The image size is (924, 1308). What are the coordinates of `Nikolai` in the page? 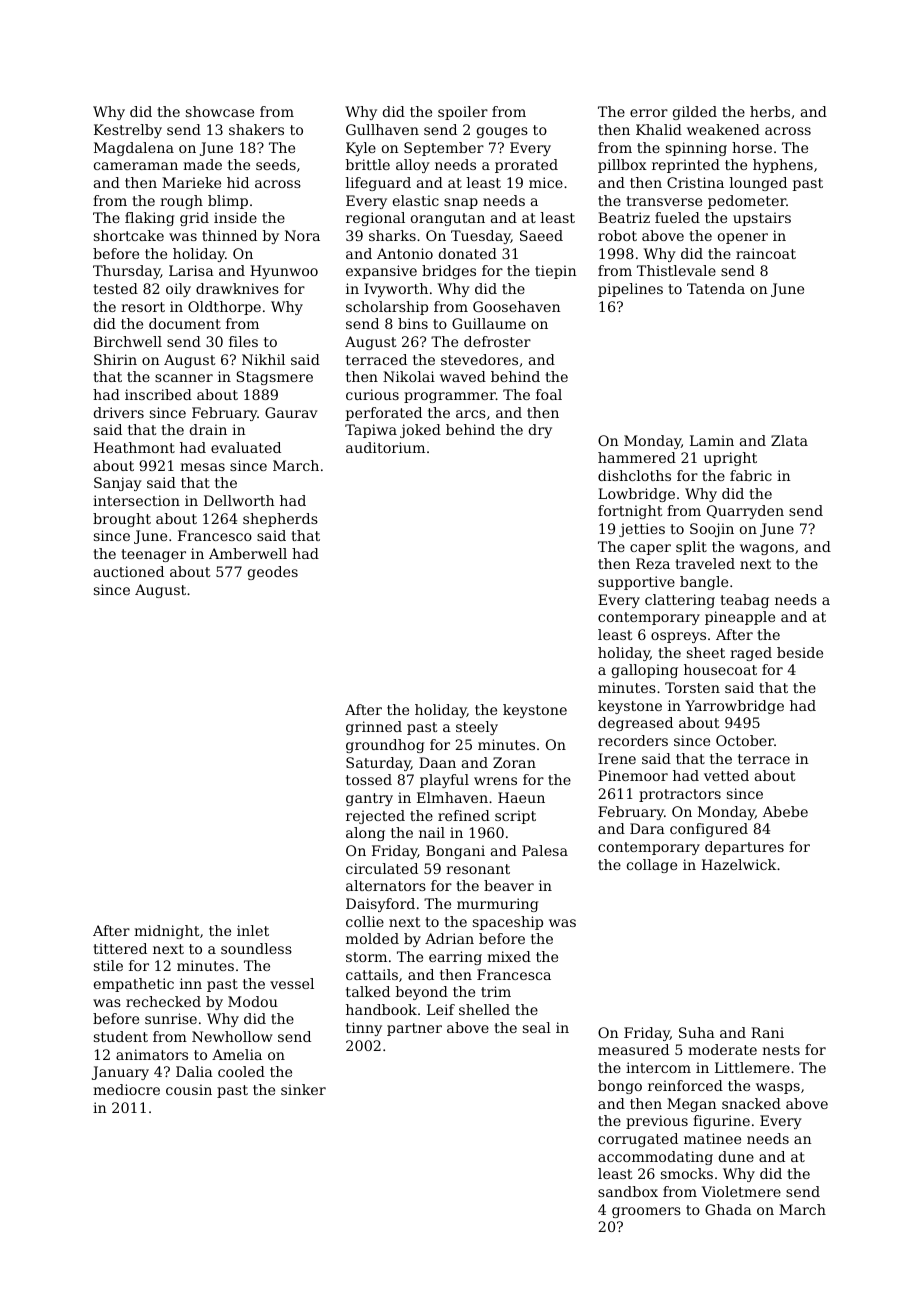 It's located at (409, 376).
